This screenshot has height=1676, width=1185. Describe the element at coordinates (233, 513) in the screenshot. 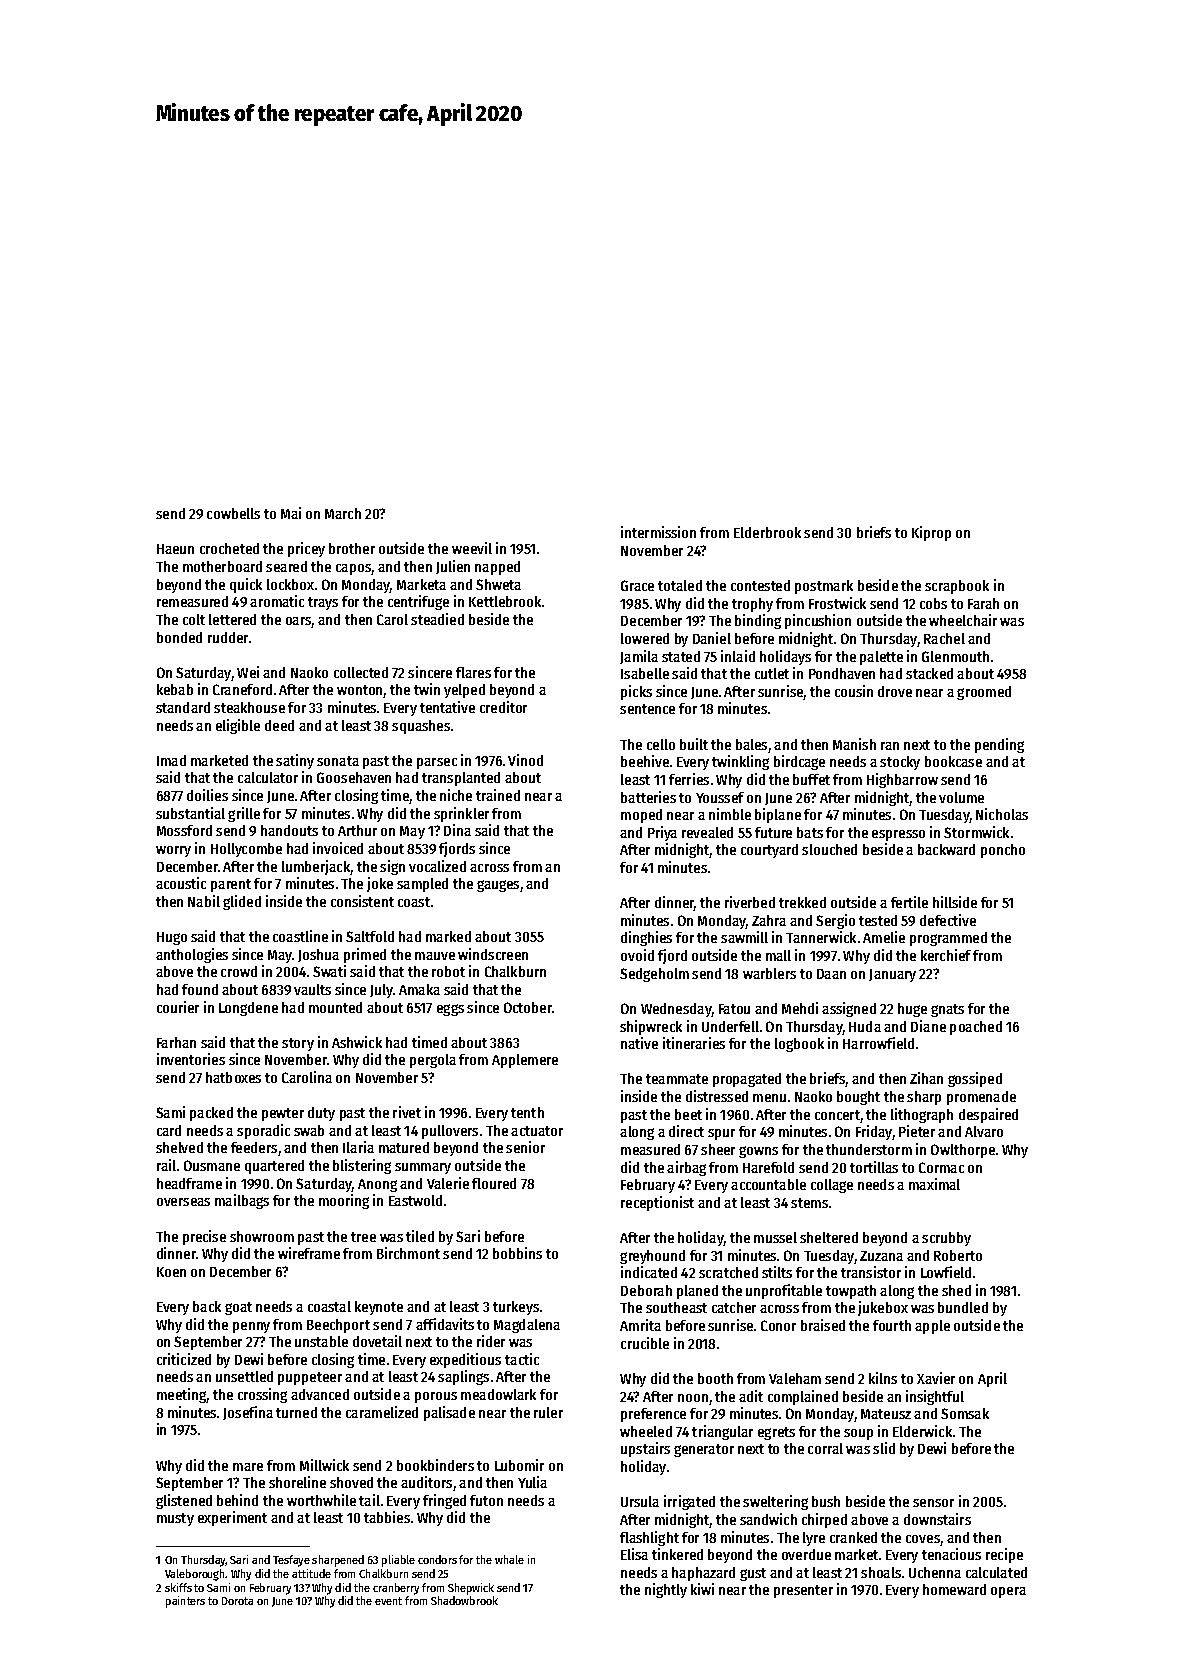

I see `cowbells` at that location.
